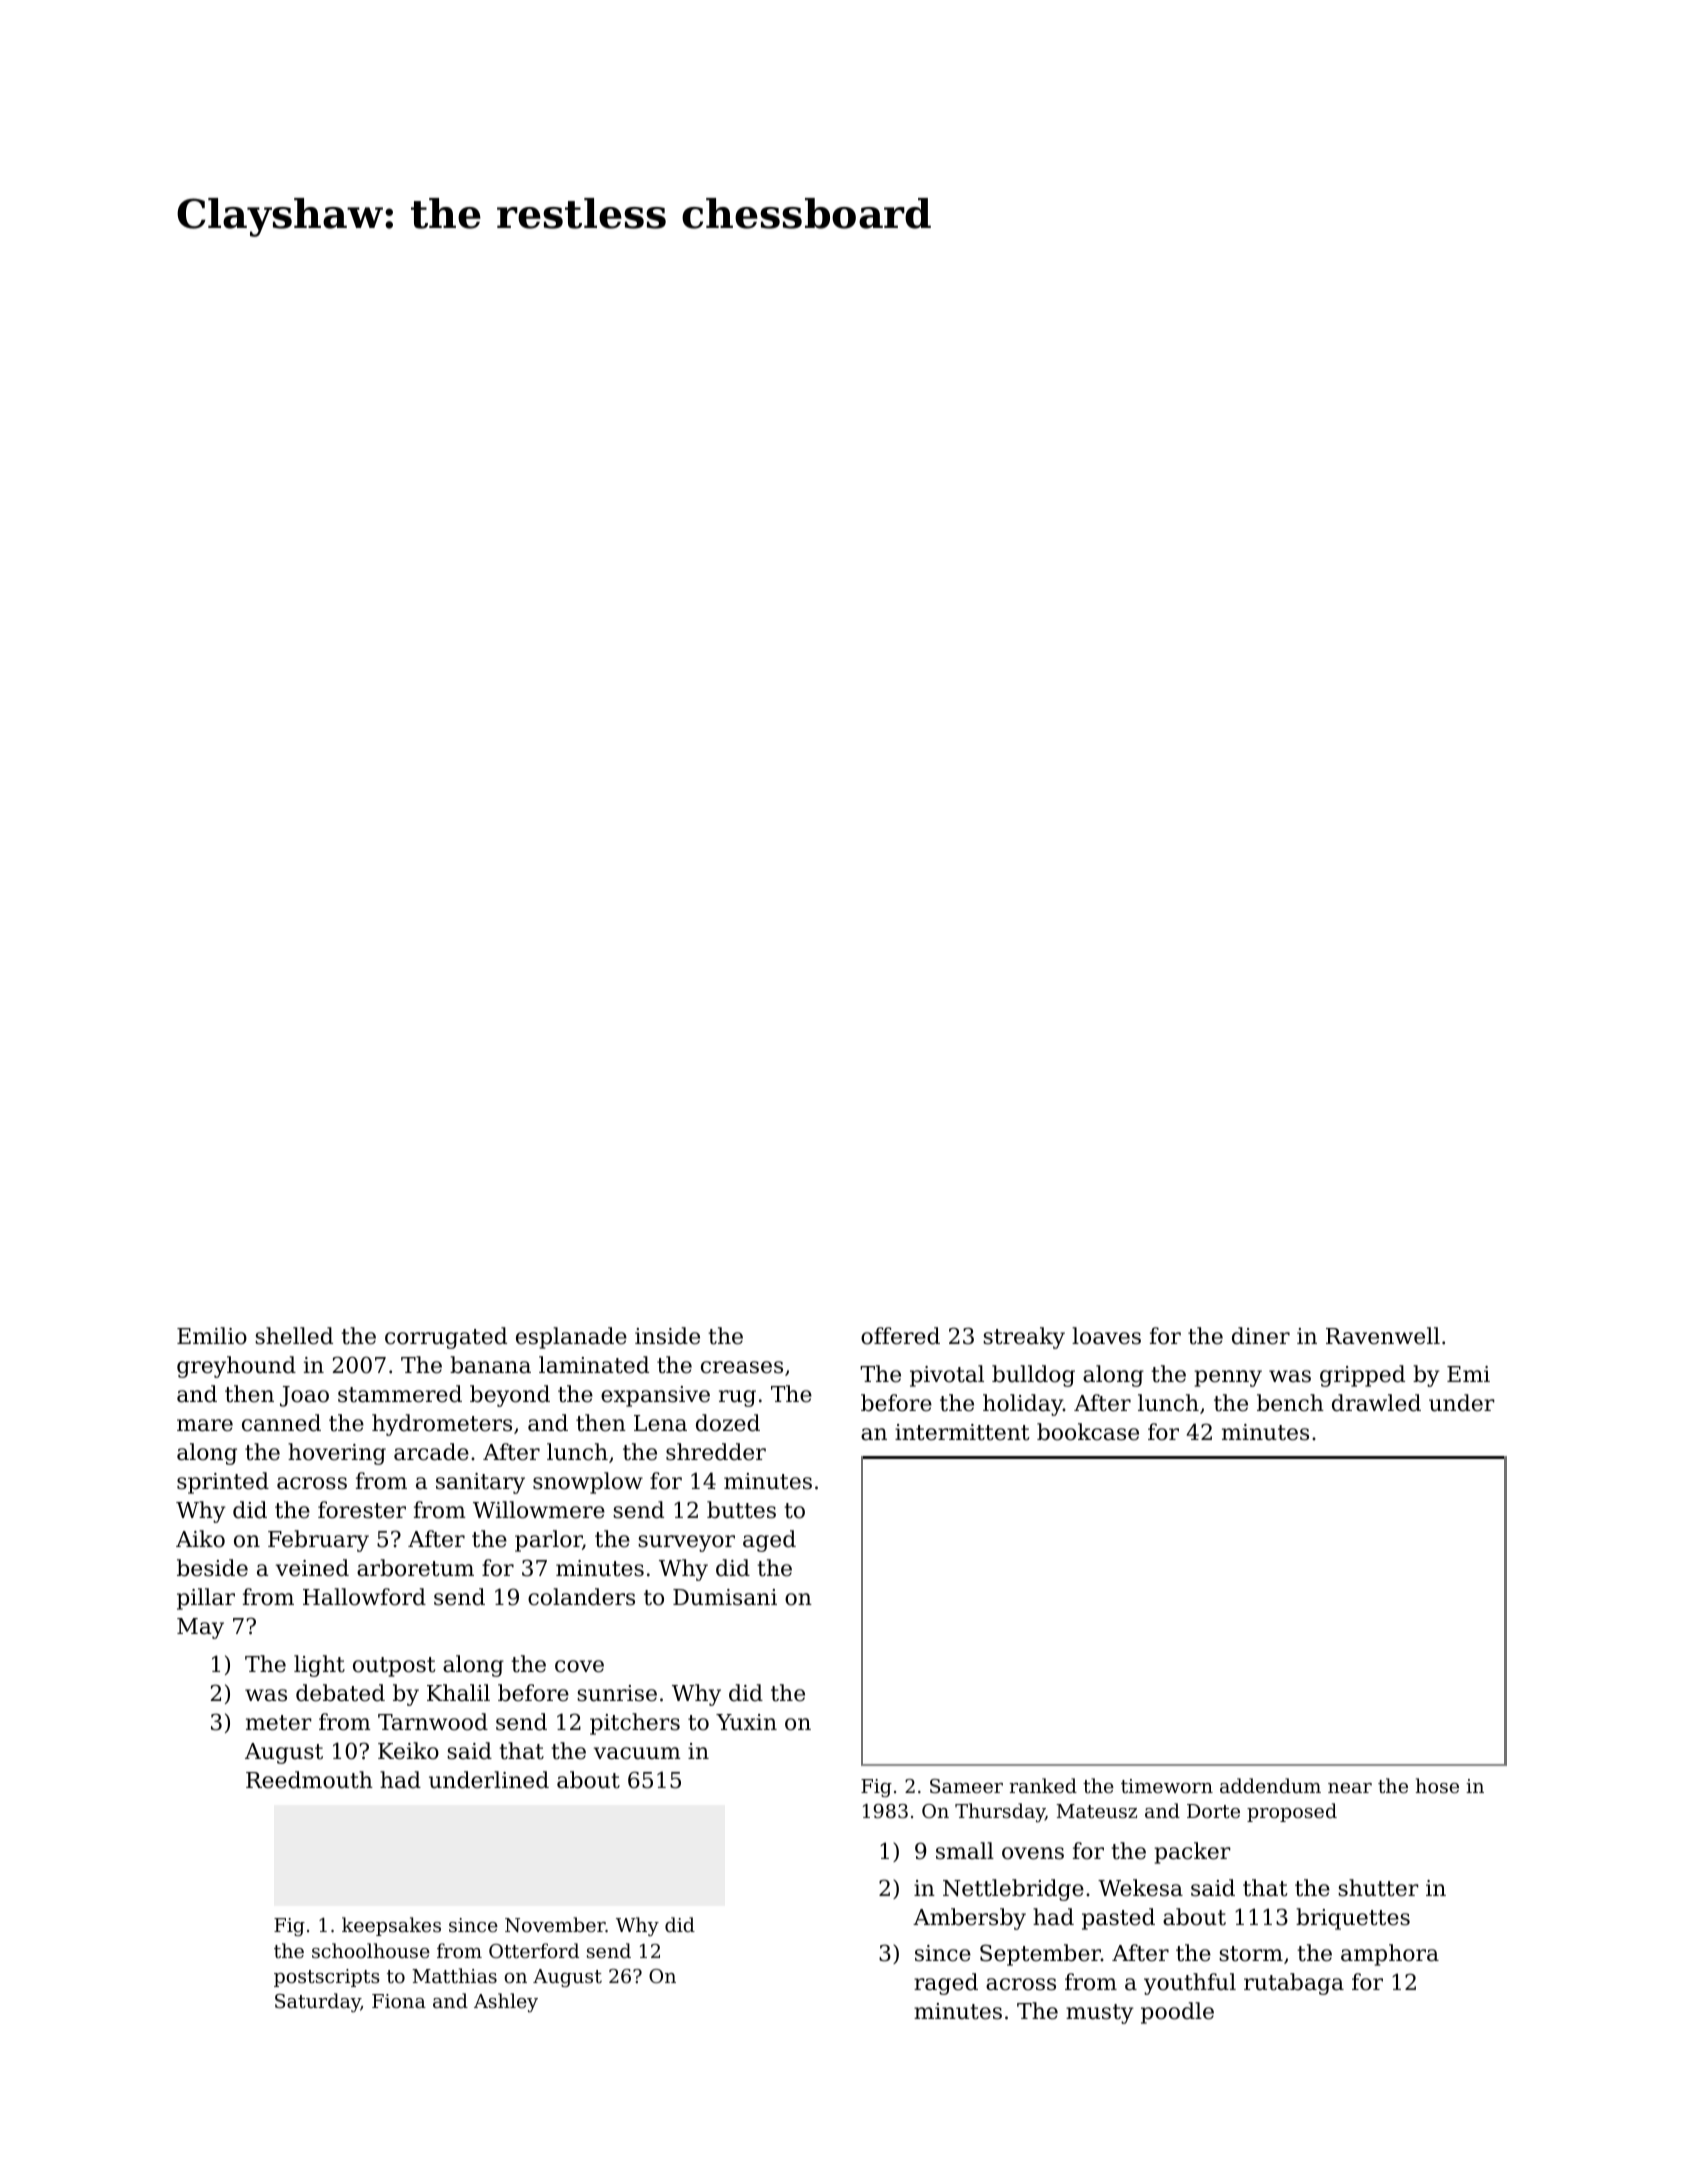 Image resolution: width=1683 pixels, height=2178 pixels. What do you see at coordinates (458, 1693) in the page?
I see `Khalil` at bounding box center [458, 1693].
